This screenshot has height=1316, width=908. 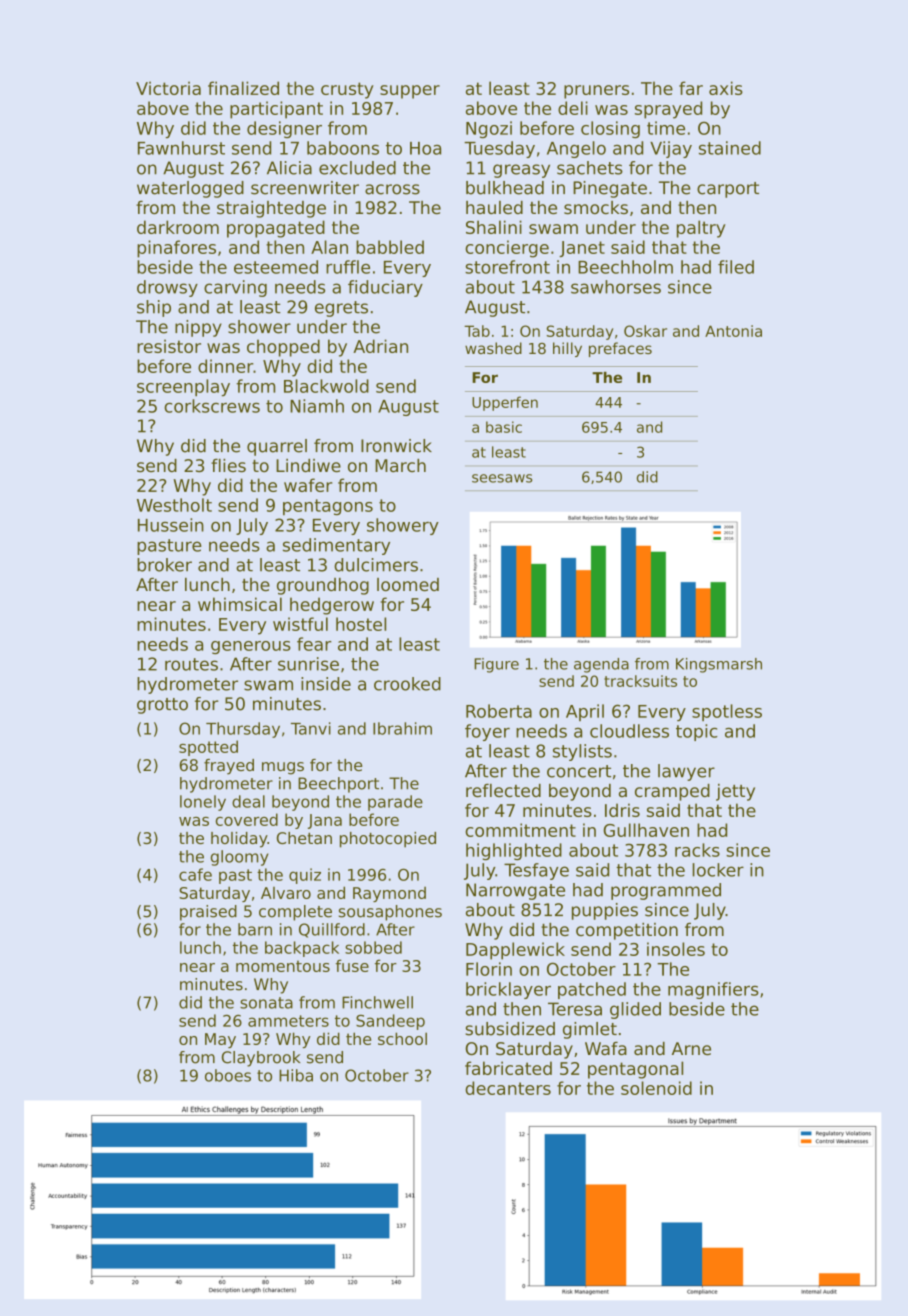 I want to click on washed, so click(x=493, y=348).
